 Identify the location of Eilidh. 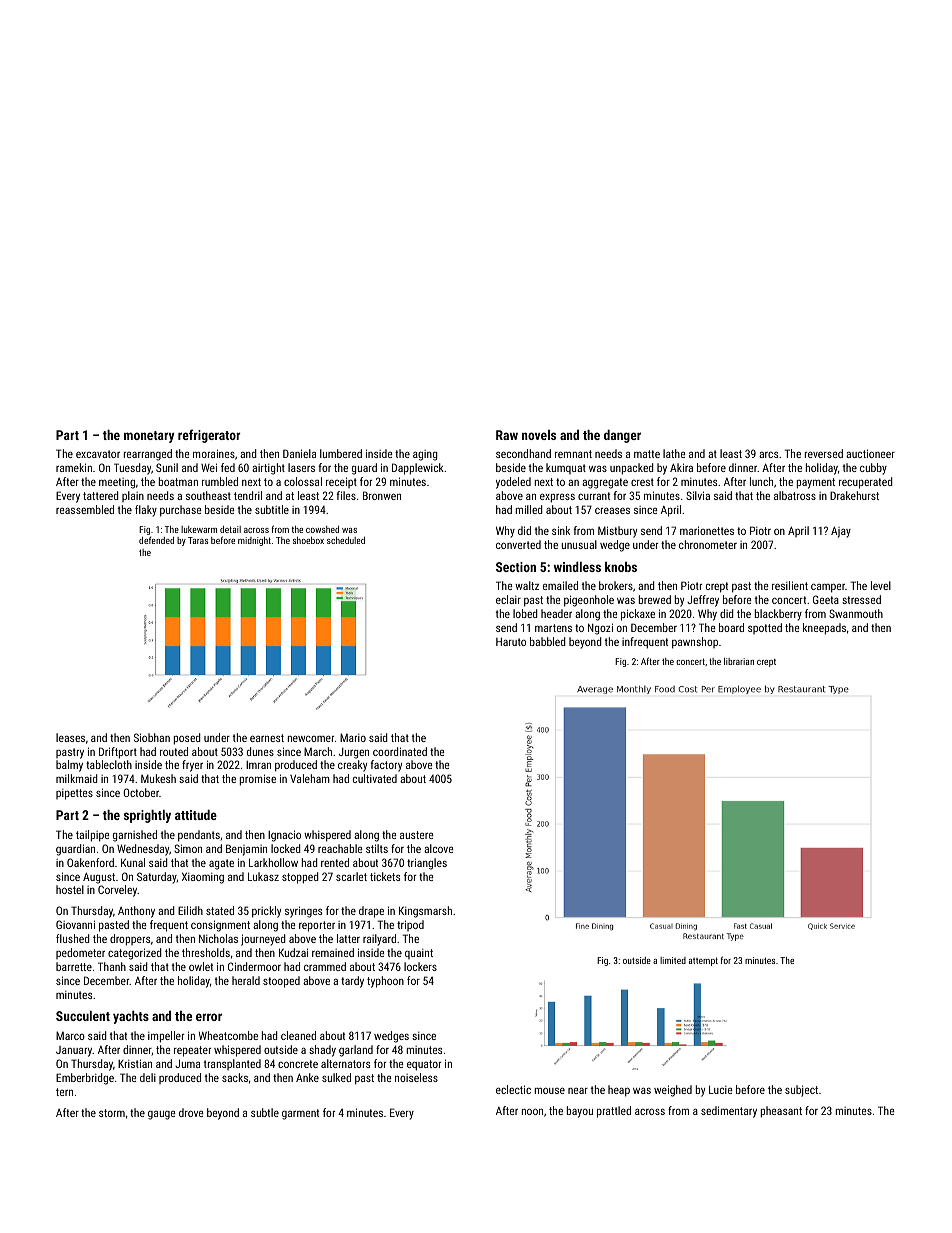
(190, 910).
